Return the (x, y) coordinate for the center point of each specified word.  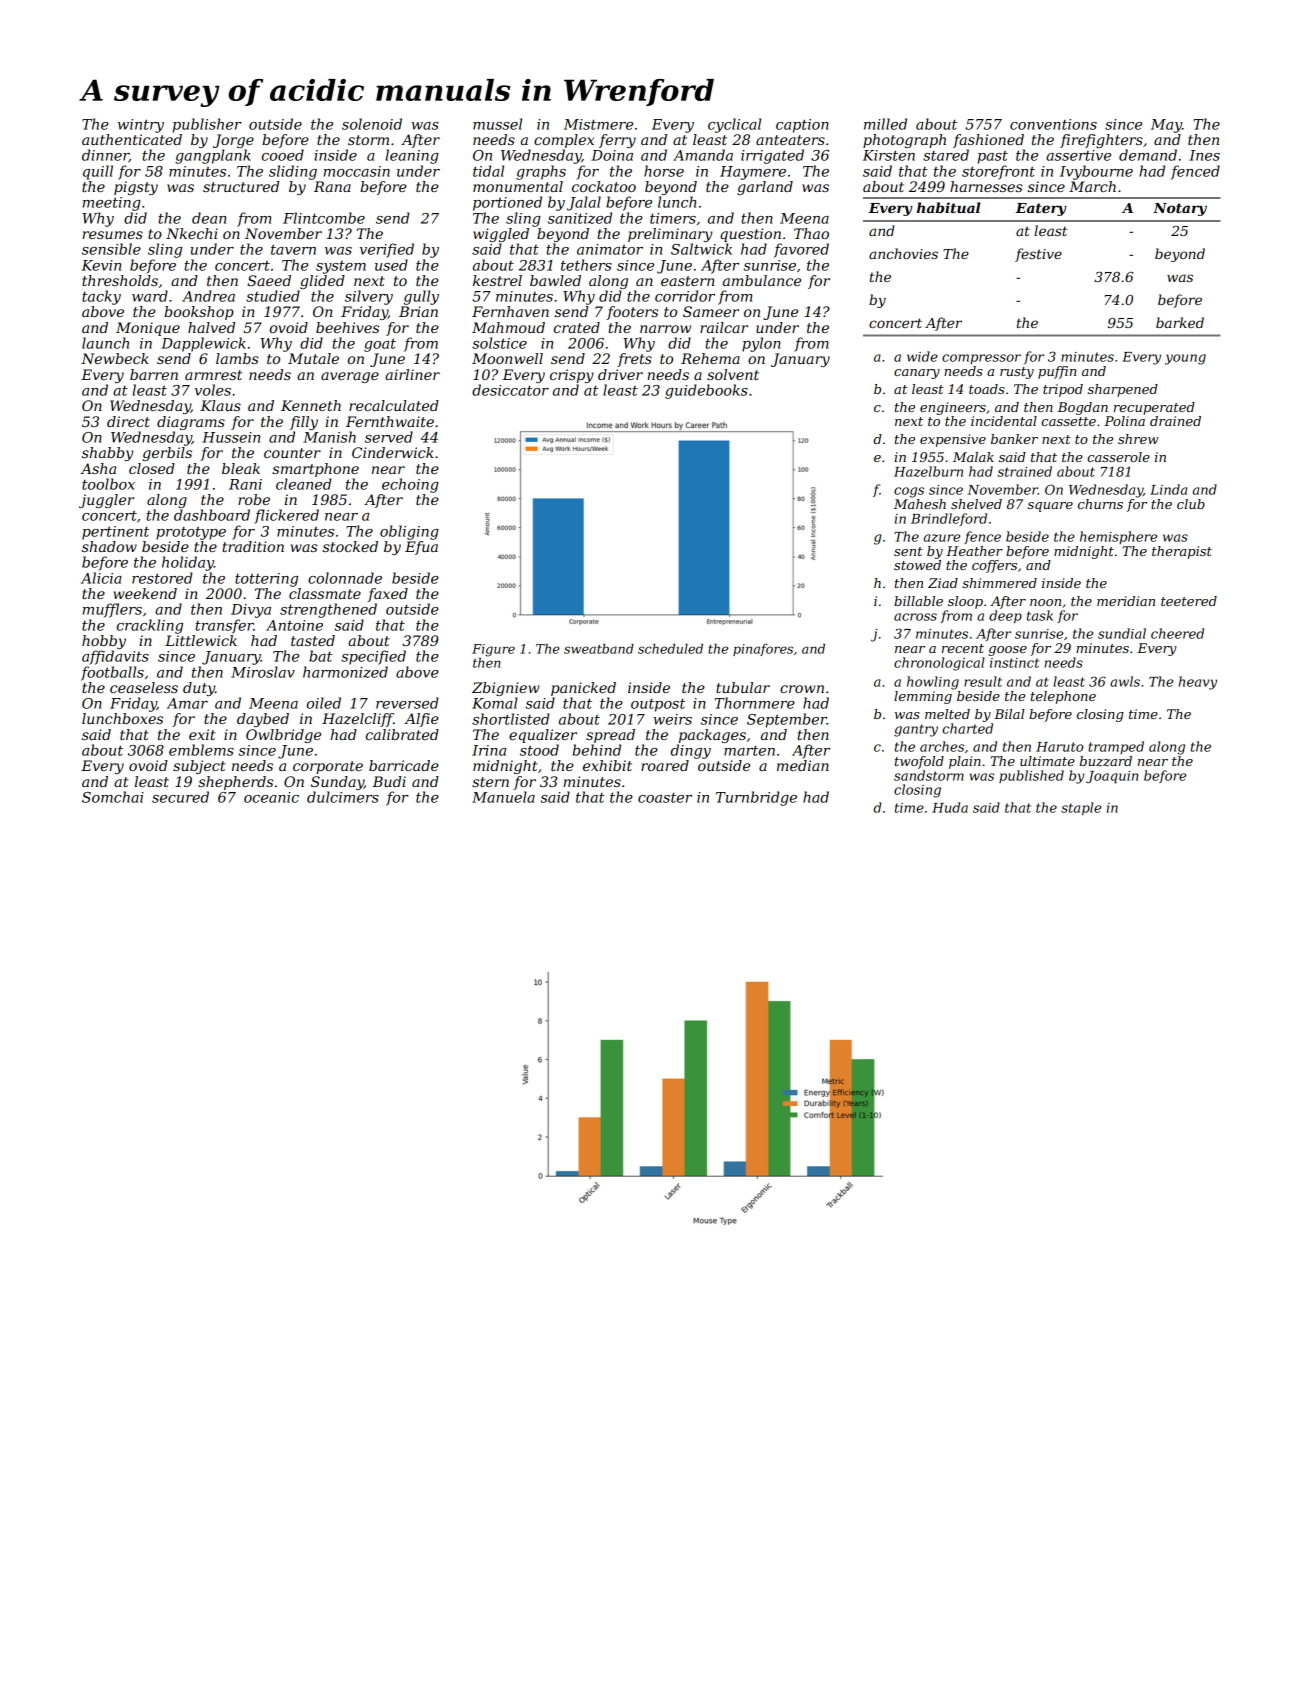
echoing (410, 485)
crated (577, 327)
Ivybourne (1096, 172)
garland (765, 188)
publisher (207, 125)
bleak (241, 468)
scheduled (670, 649)
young (1185, 359)
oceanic (271, 797)
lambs (237, 358)
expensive (953, 440)
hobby (104, 642)
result (983, 681)
